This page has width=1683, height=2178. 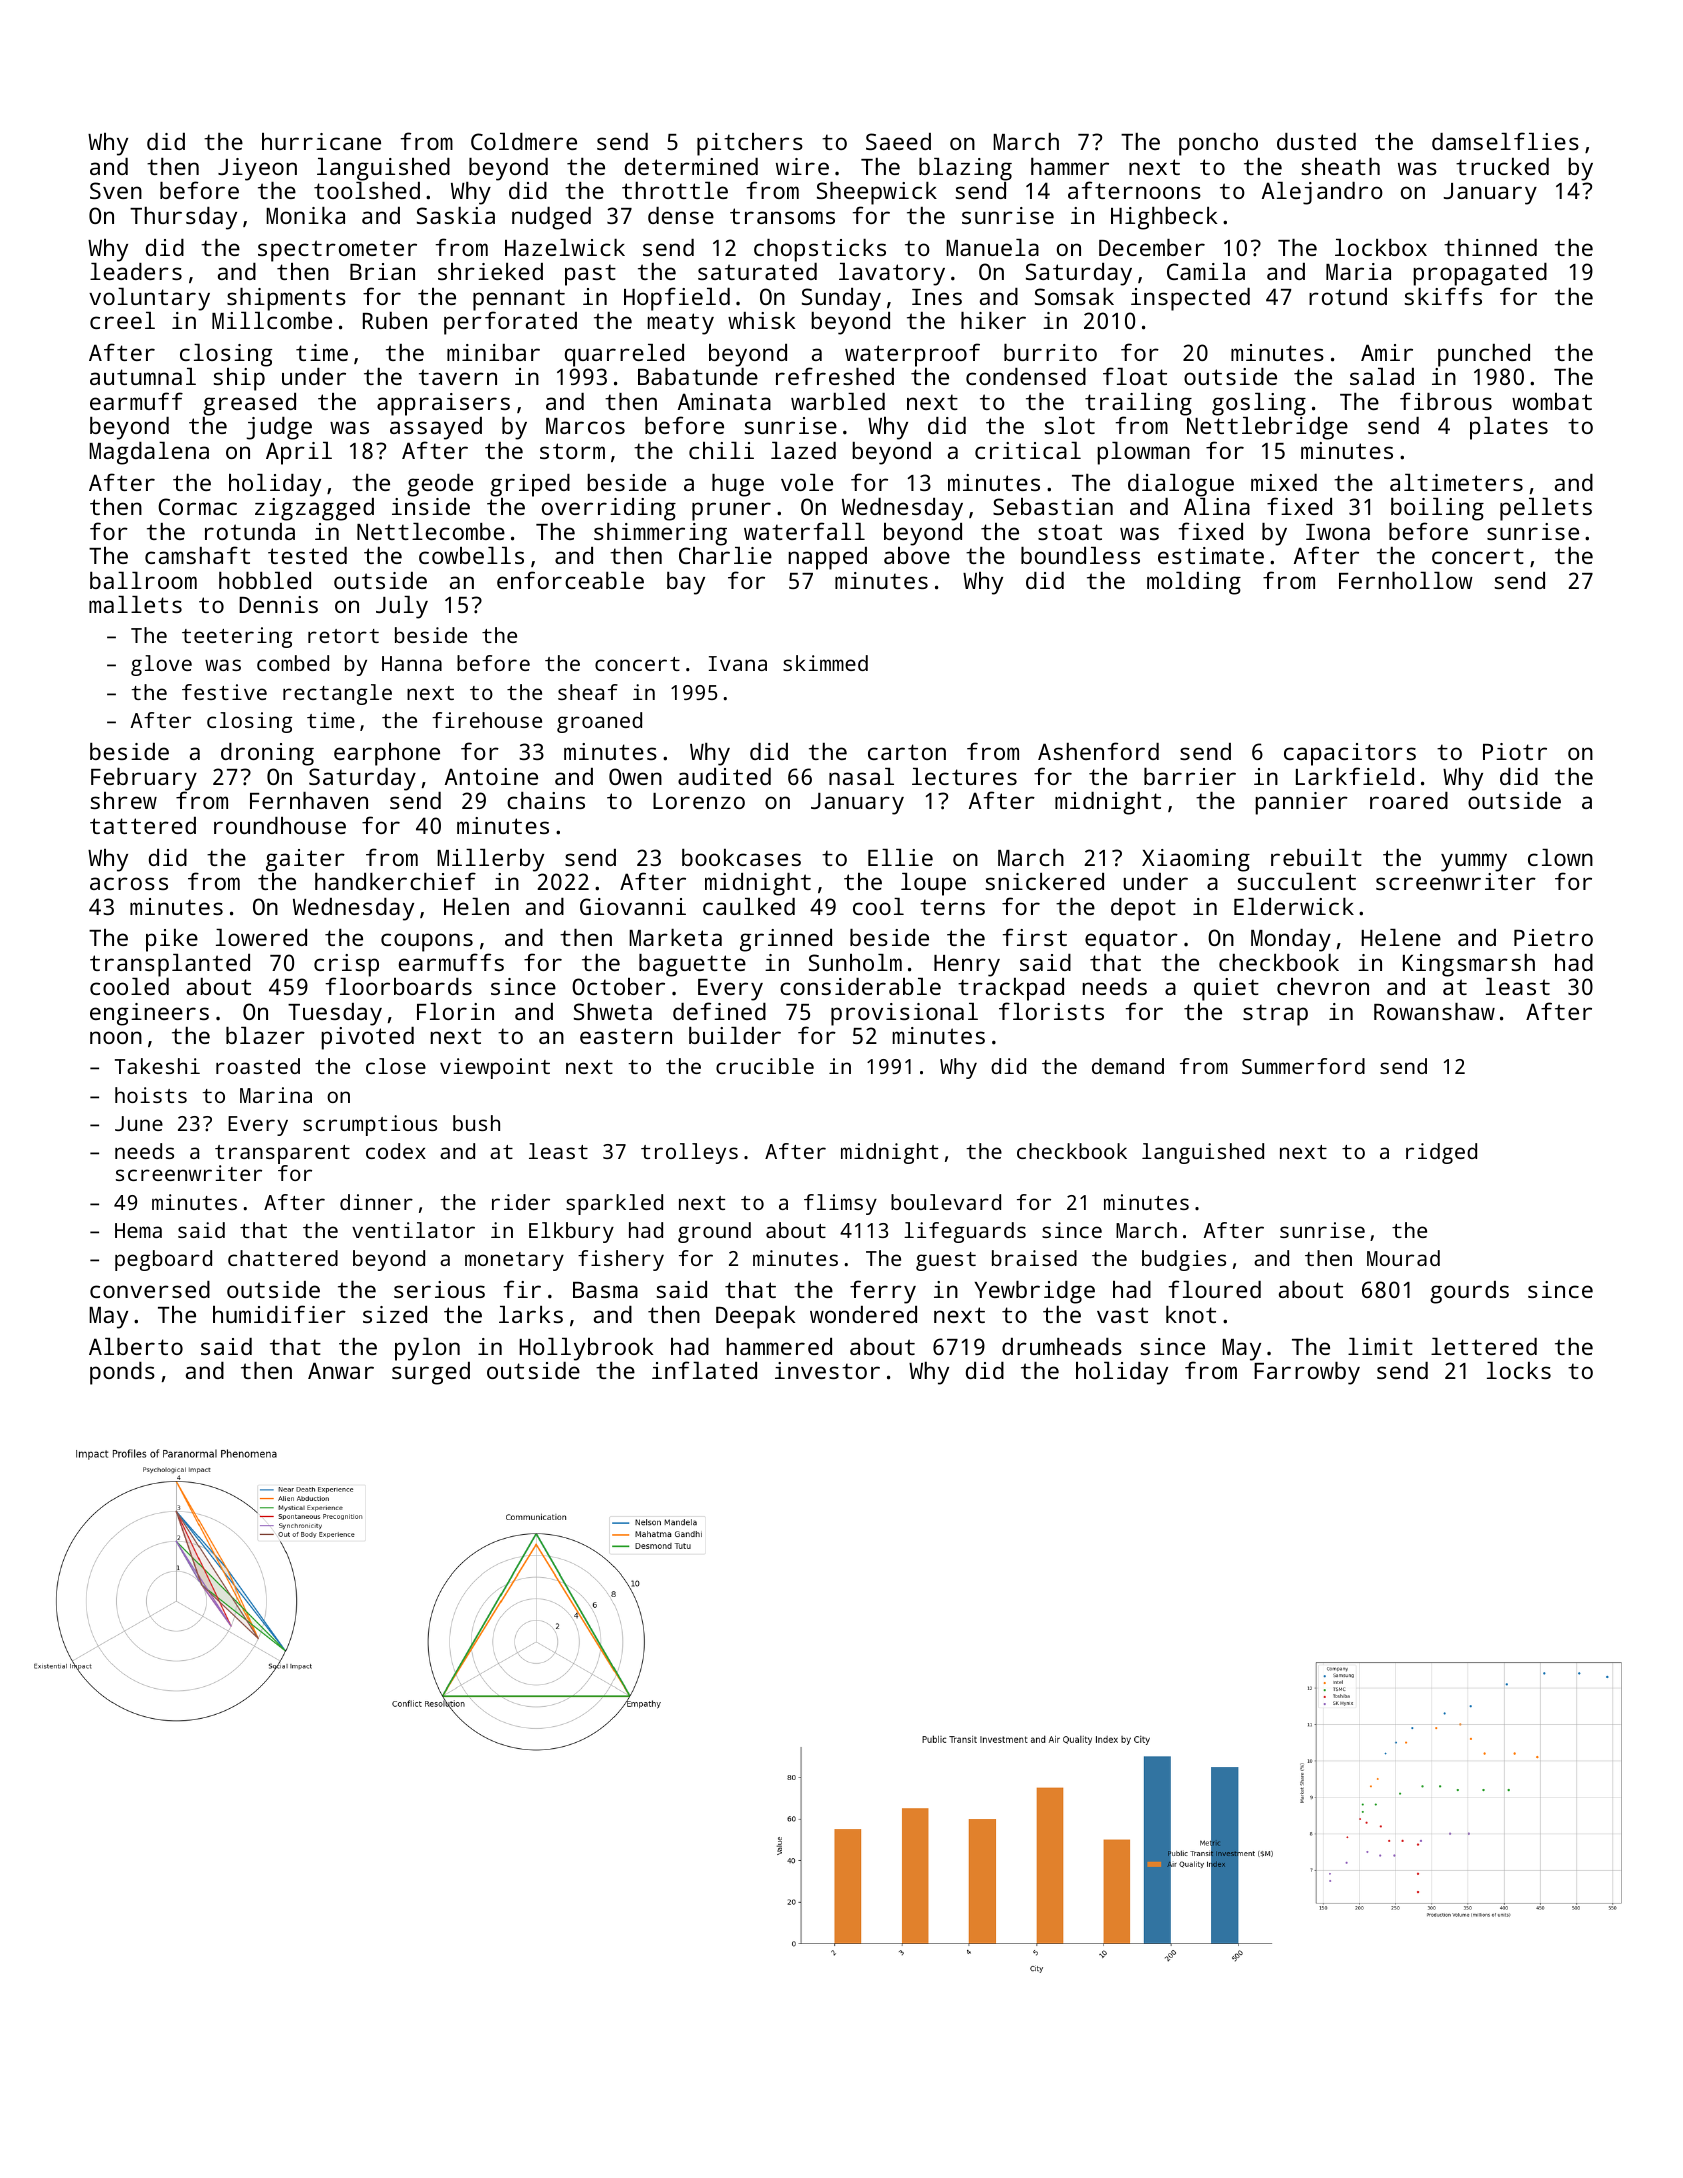 What do you see at coordinates (761, 320) in the page?
I see `whisk` at bounding box center [761, 320].
